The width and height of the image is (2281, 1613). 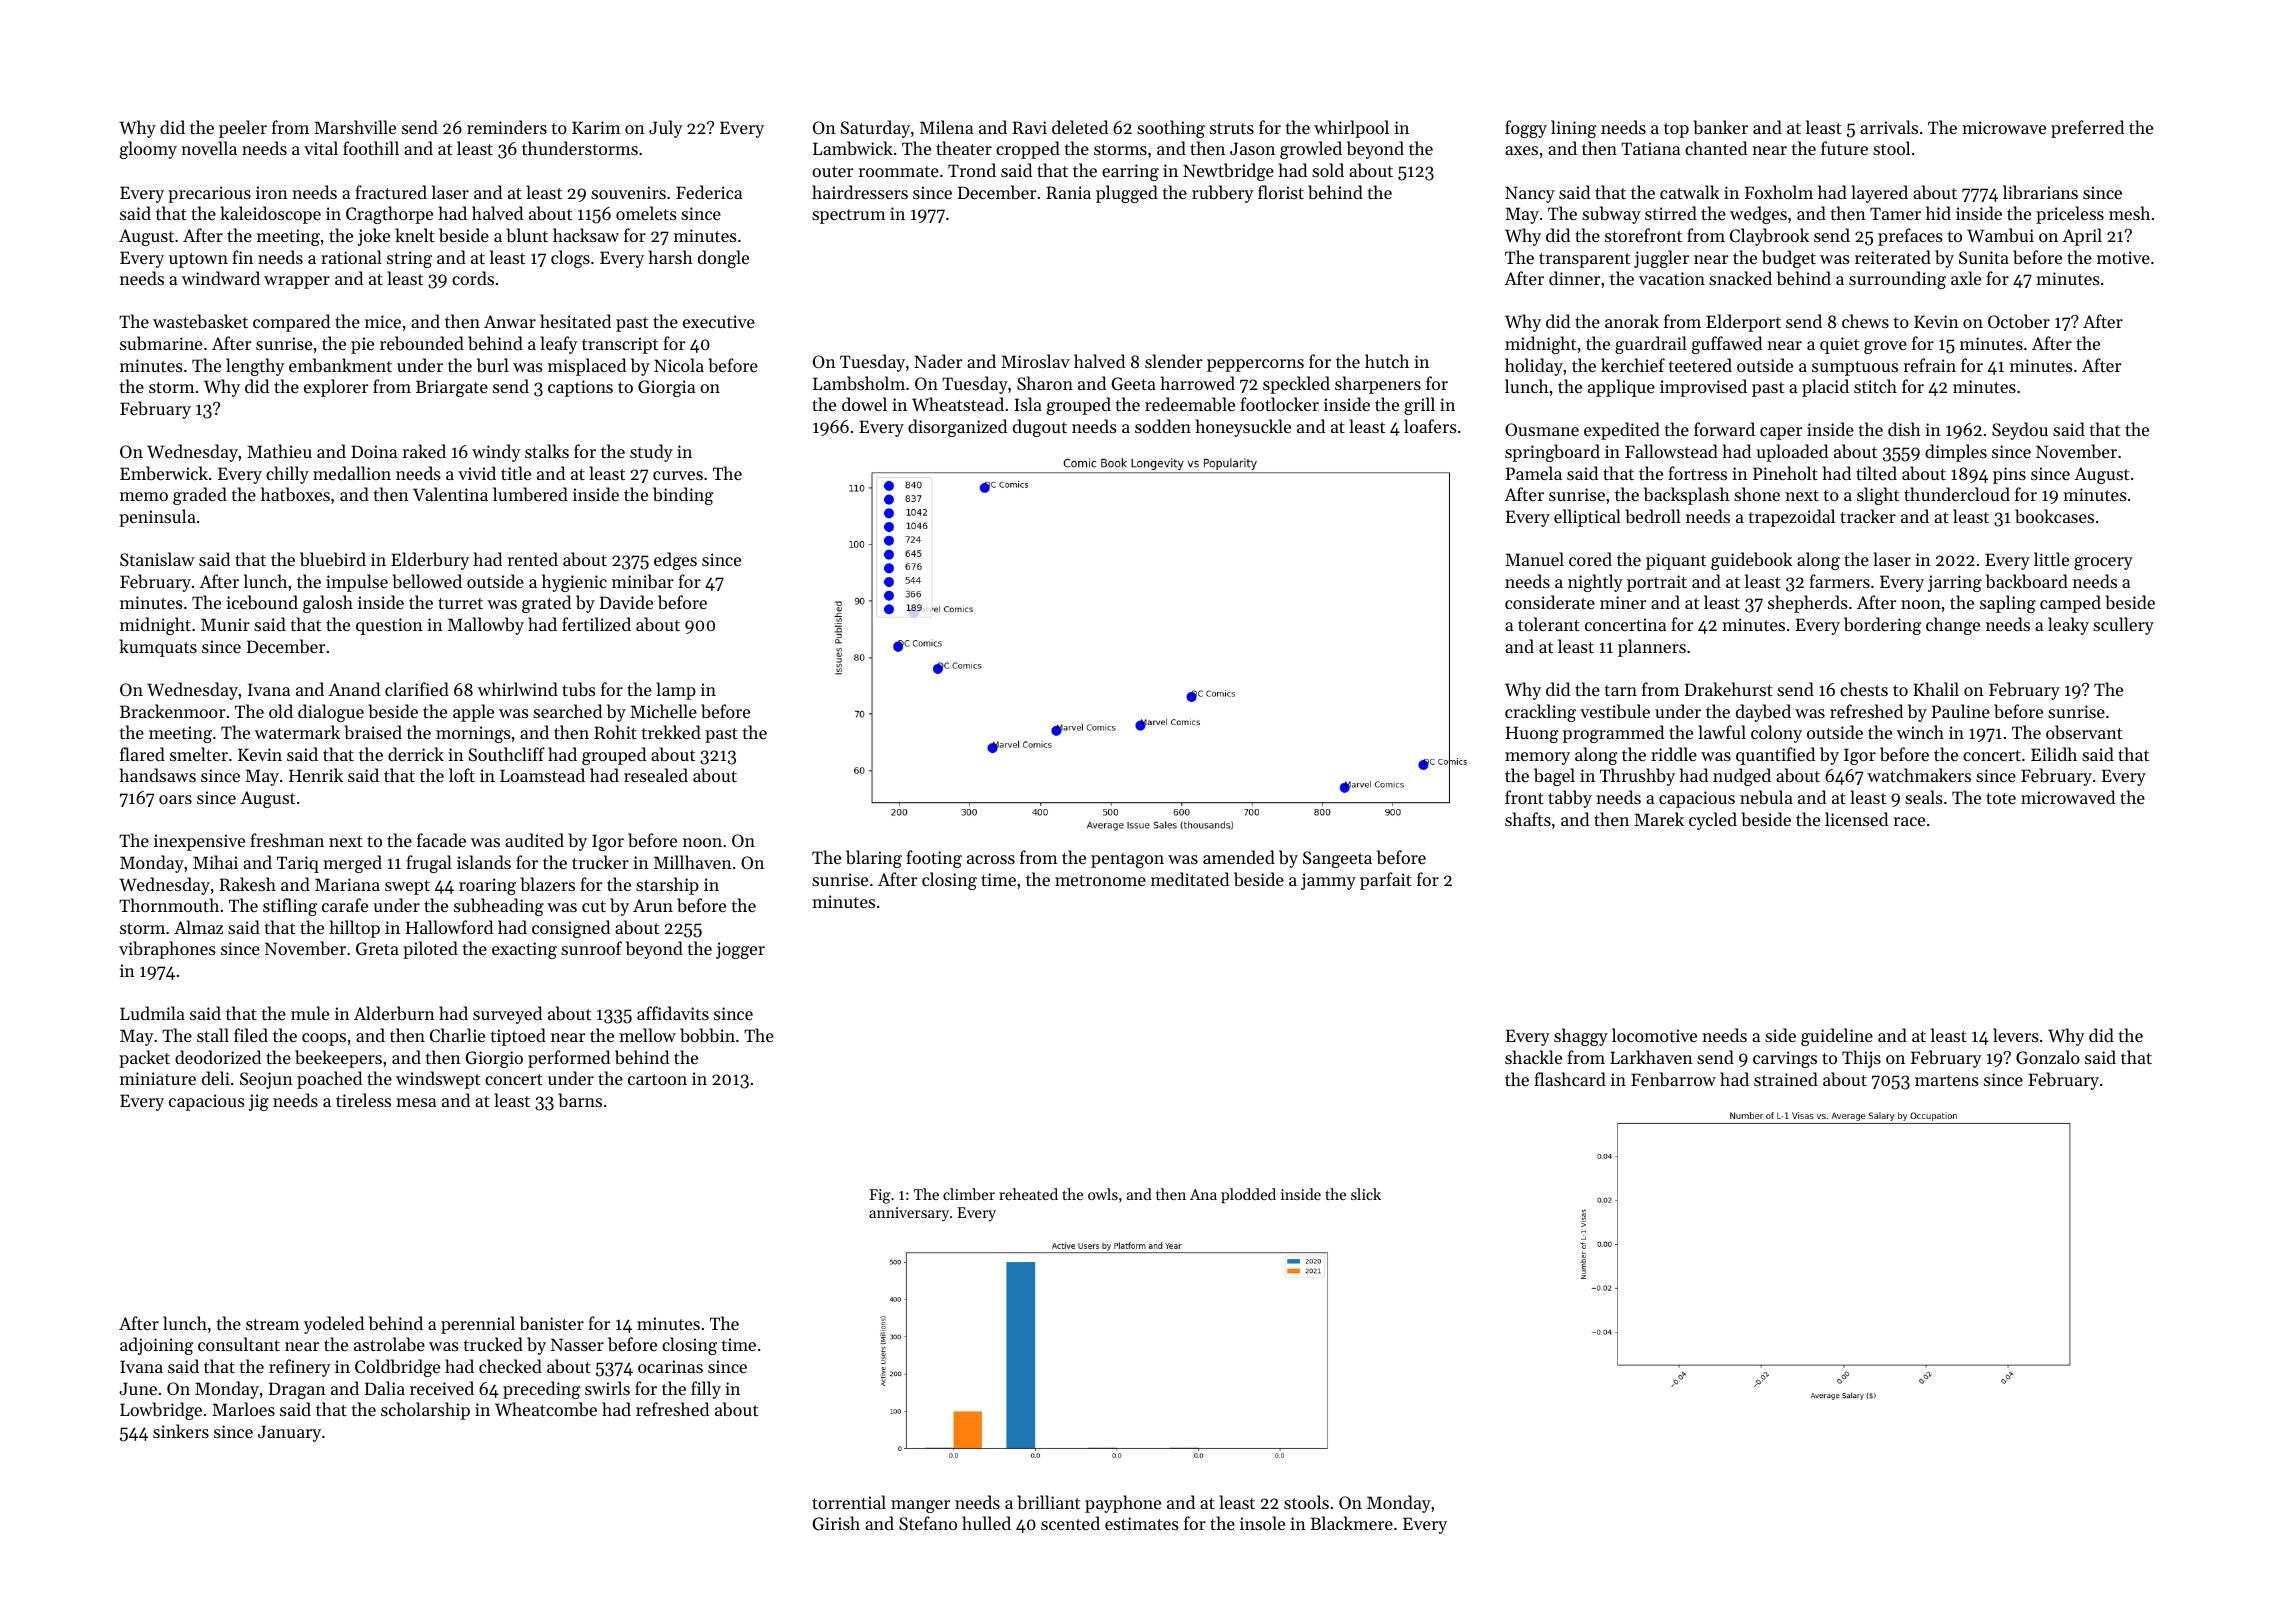 I want to click on pentagon, so click(x=1127, y=860).
